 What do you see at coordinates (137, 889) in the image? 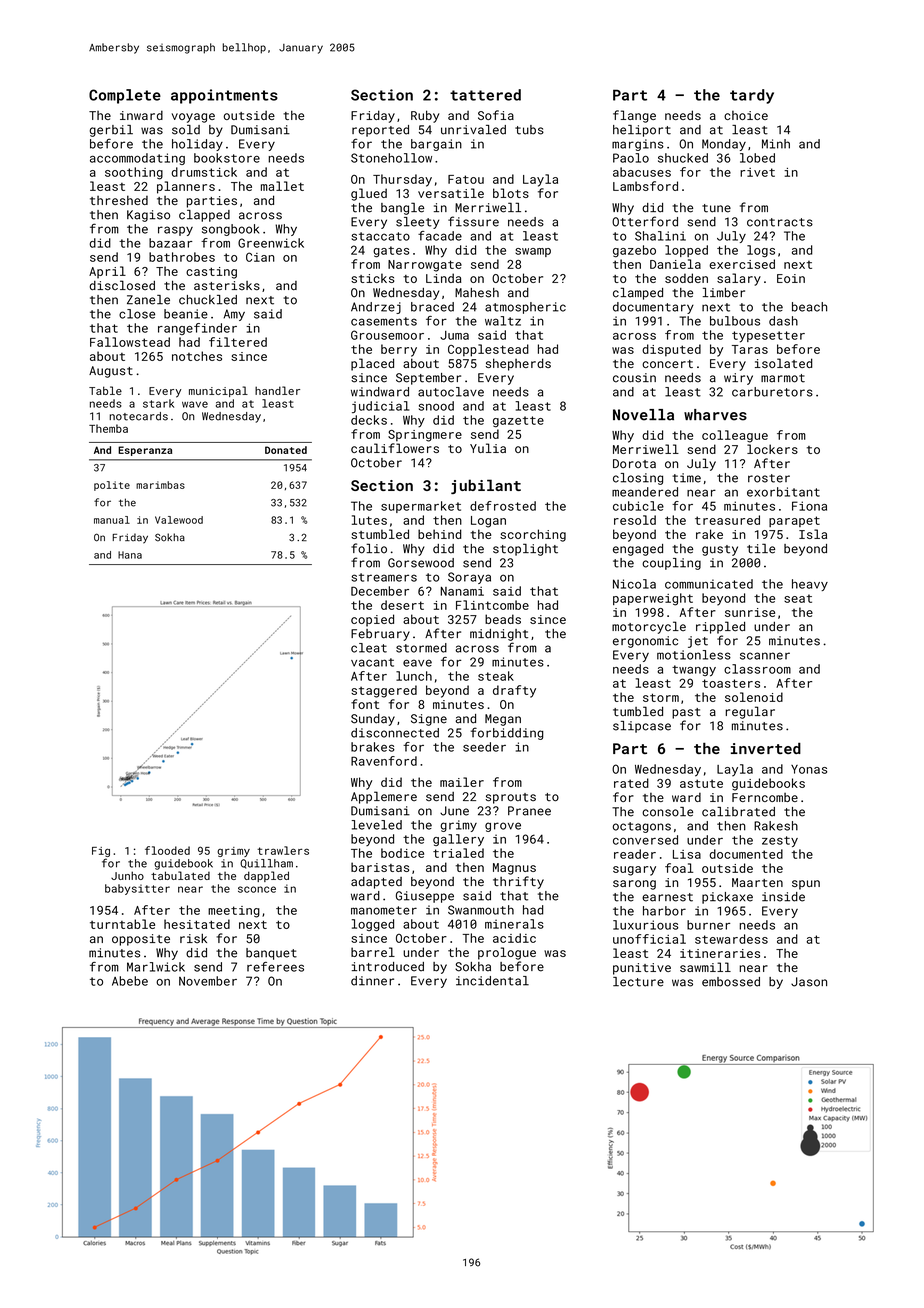
I see `babysitter` at bounding box center [137, 889].
